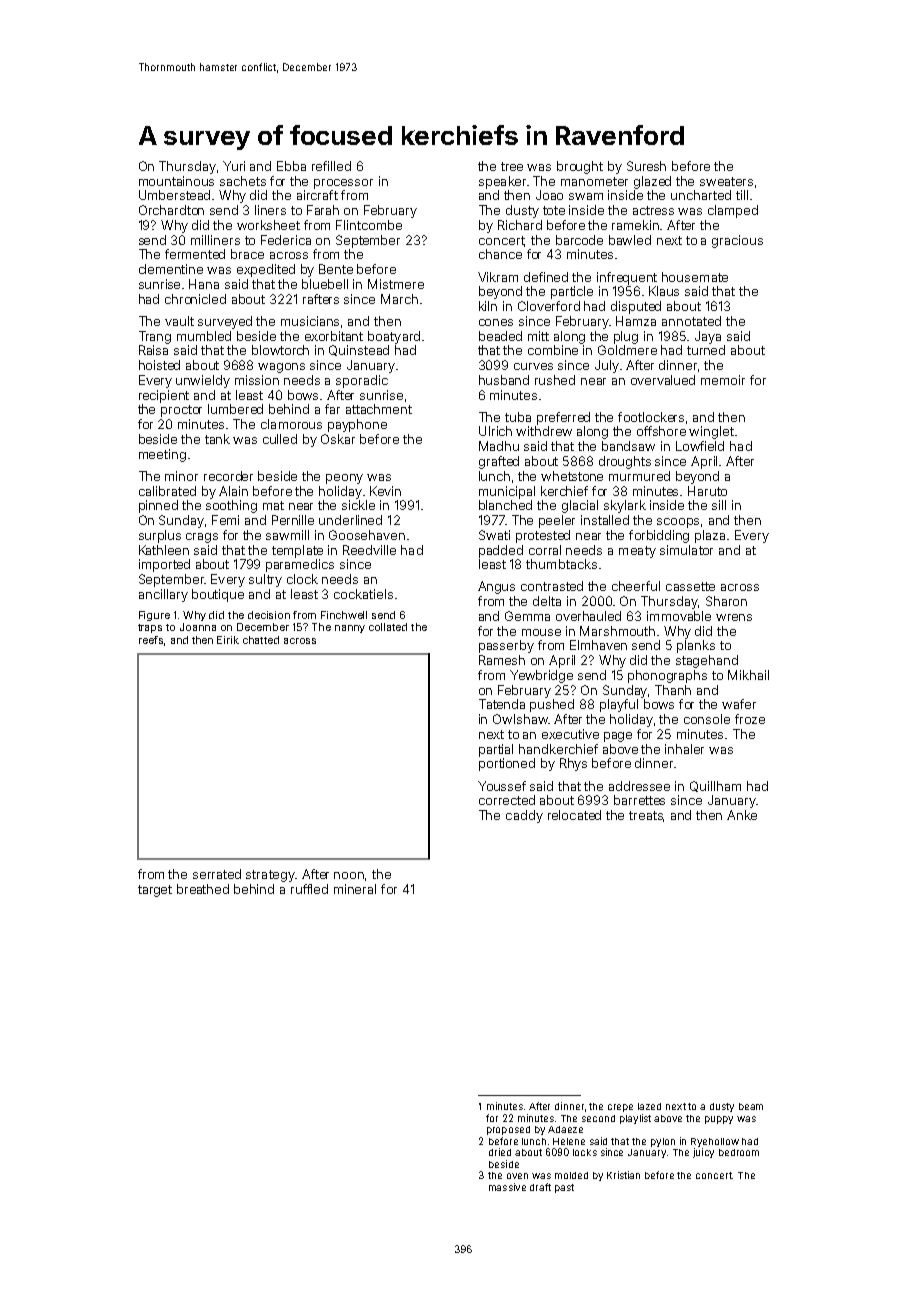  What do you see at coordinates (151, 640) in the screenshot?
I see `reefs` at bounding box center [151, 640].
